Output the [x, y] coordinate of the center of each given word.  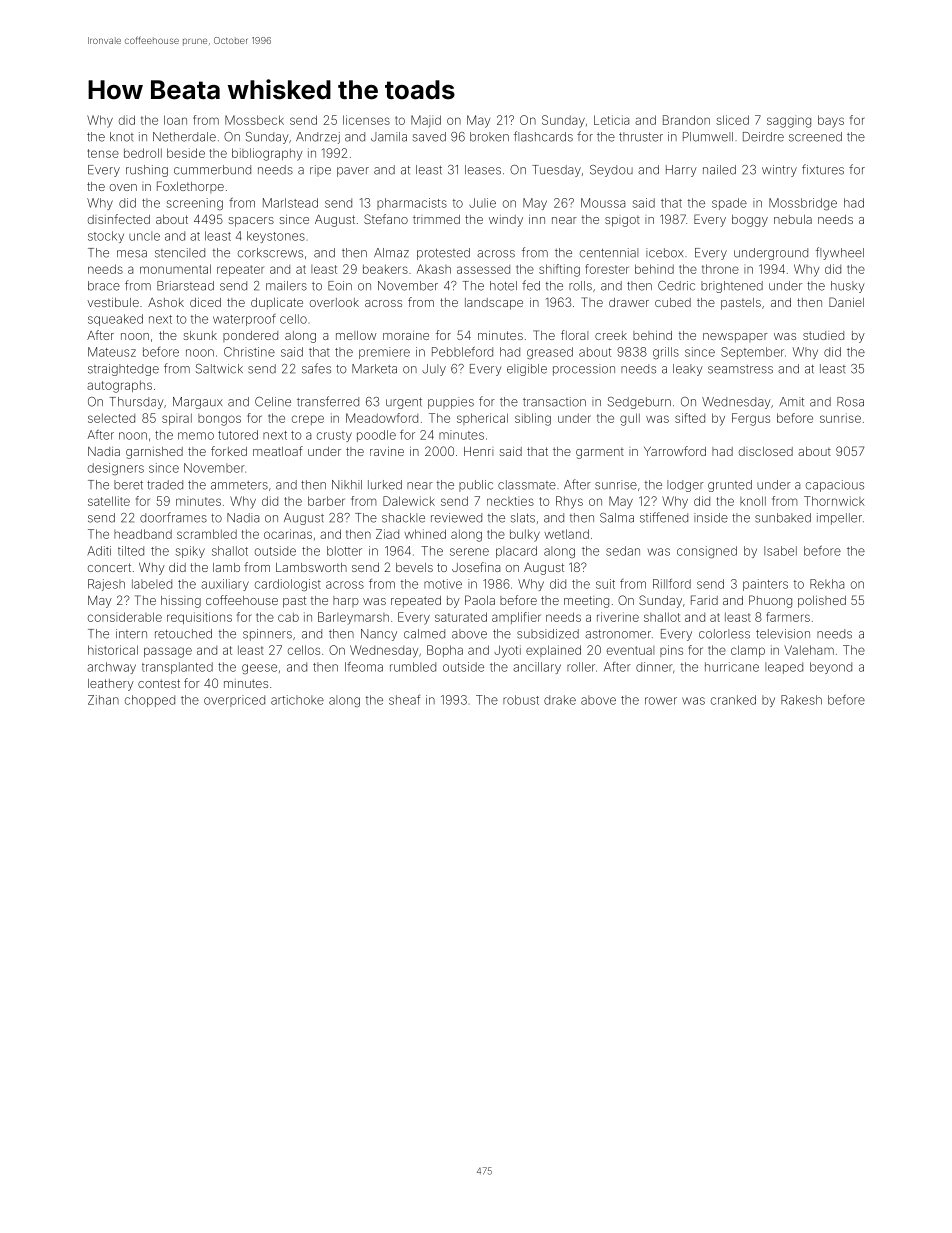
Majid [426, 121]
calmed [424, 634]
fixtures [823, 169]
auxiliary [225, 585]
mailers [286, 286]
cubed [673, 302]
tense [103, 153]
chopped [150, 701]
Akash [434, 269]
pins [671, 651]
